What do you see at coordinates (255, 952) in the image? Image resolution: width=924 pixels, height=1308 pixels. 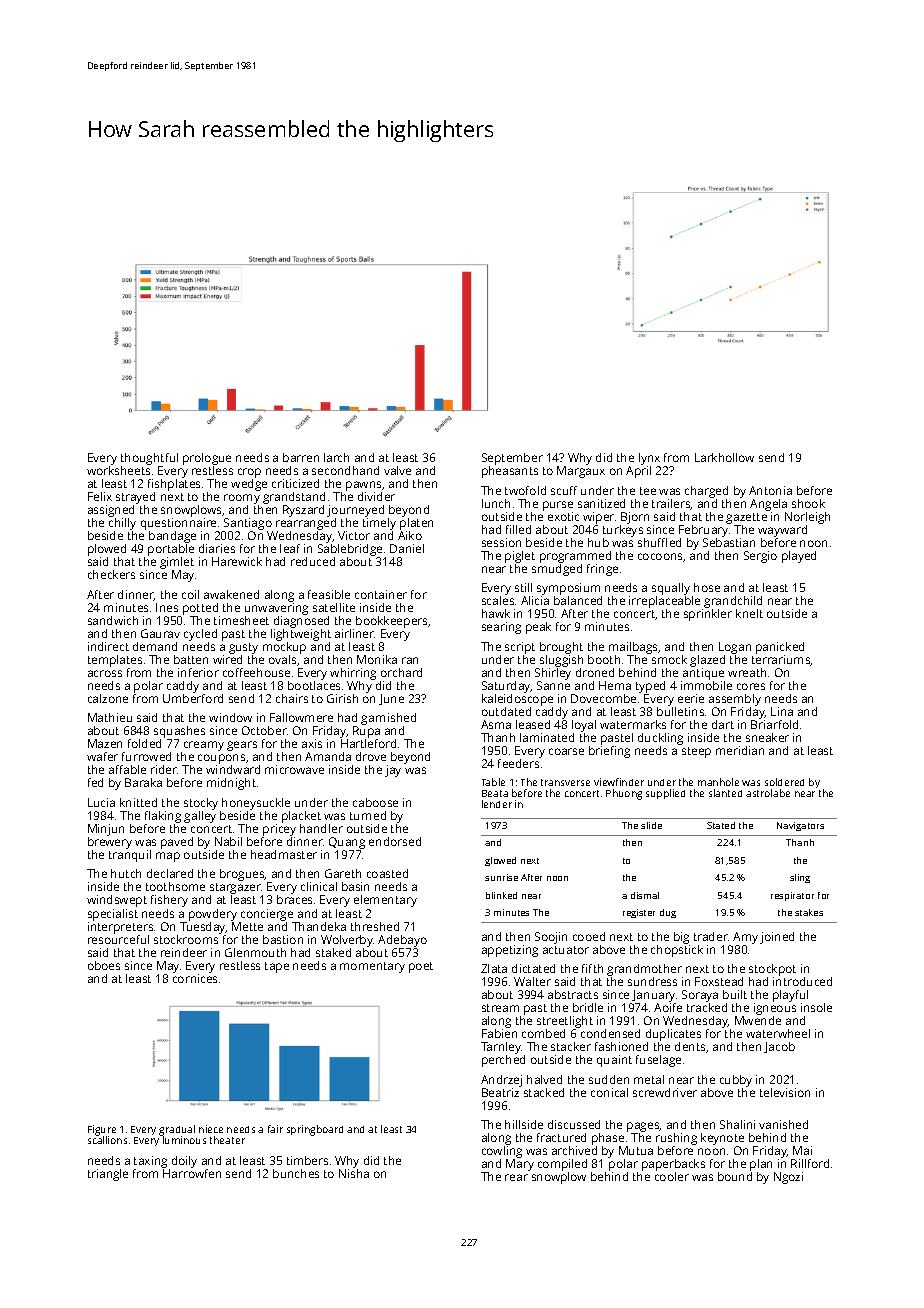 I see `Glenmouth` at bounding box center [255, 952].
